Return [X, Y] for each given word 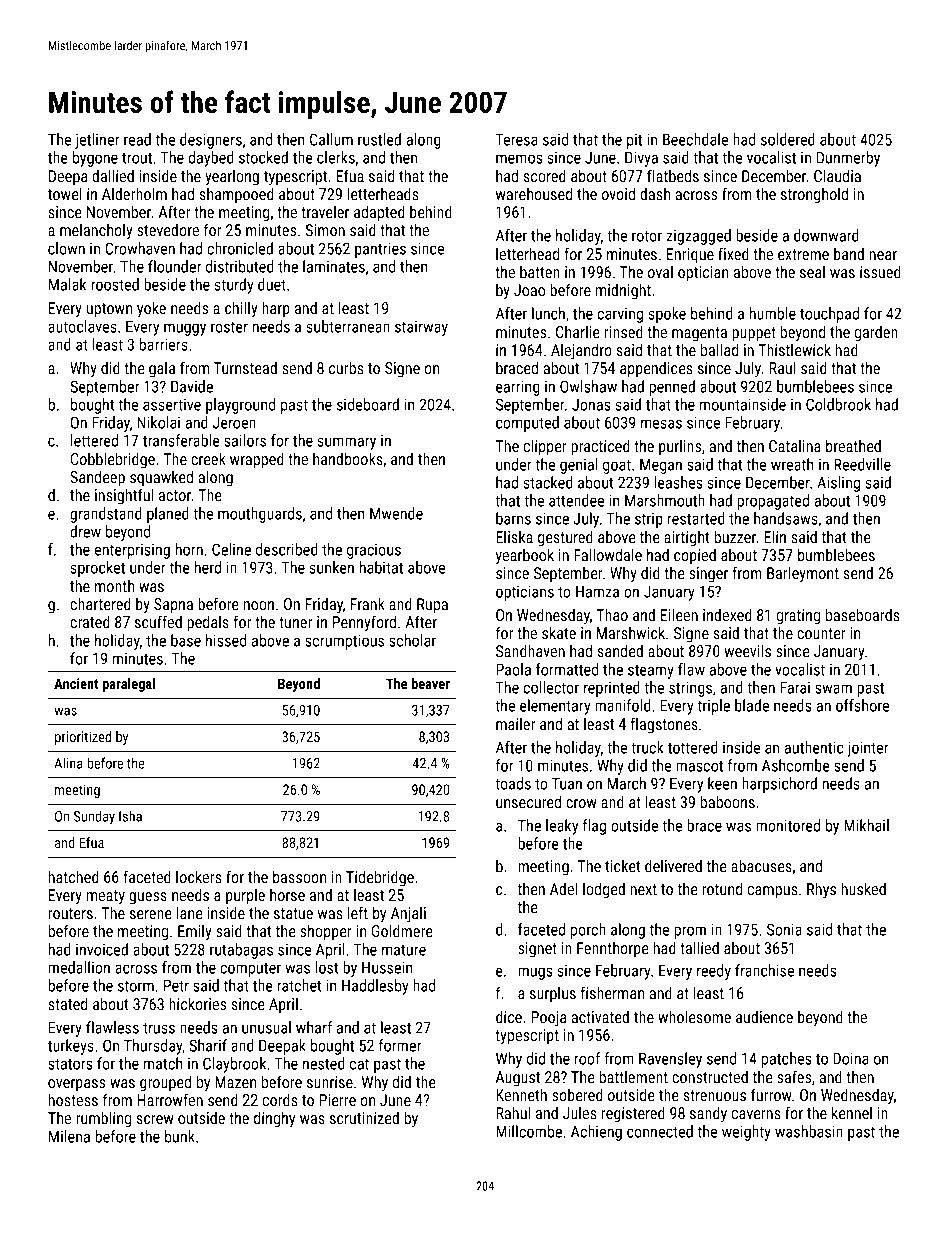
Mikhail [866, 825]
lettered [94, 440]
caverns [756, 1114]
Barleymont [803, 574]
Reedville [862, 464]
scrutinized [364, 1118]
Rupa [432, 606]
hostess [73, 1099]
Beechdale [695, 139]
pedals [208, 623]
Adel [563, 888]
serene [151, 914]
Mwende [396, 513]
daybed [211, 159]
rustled [379, 139]
